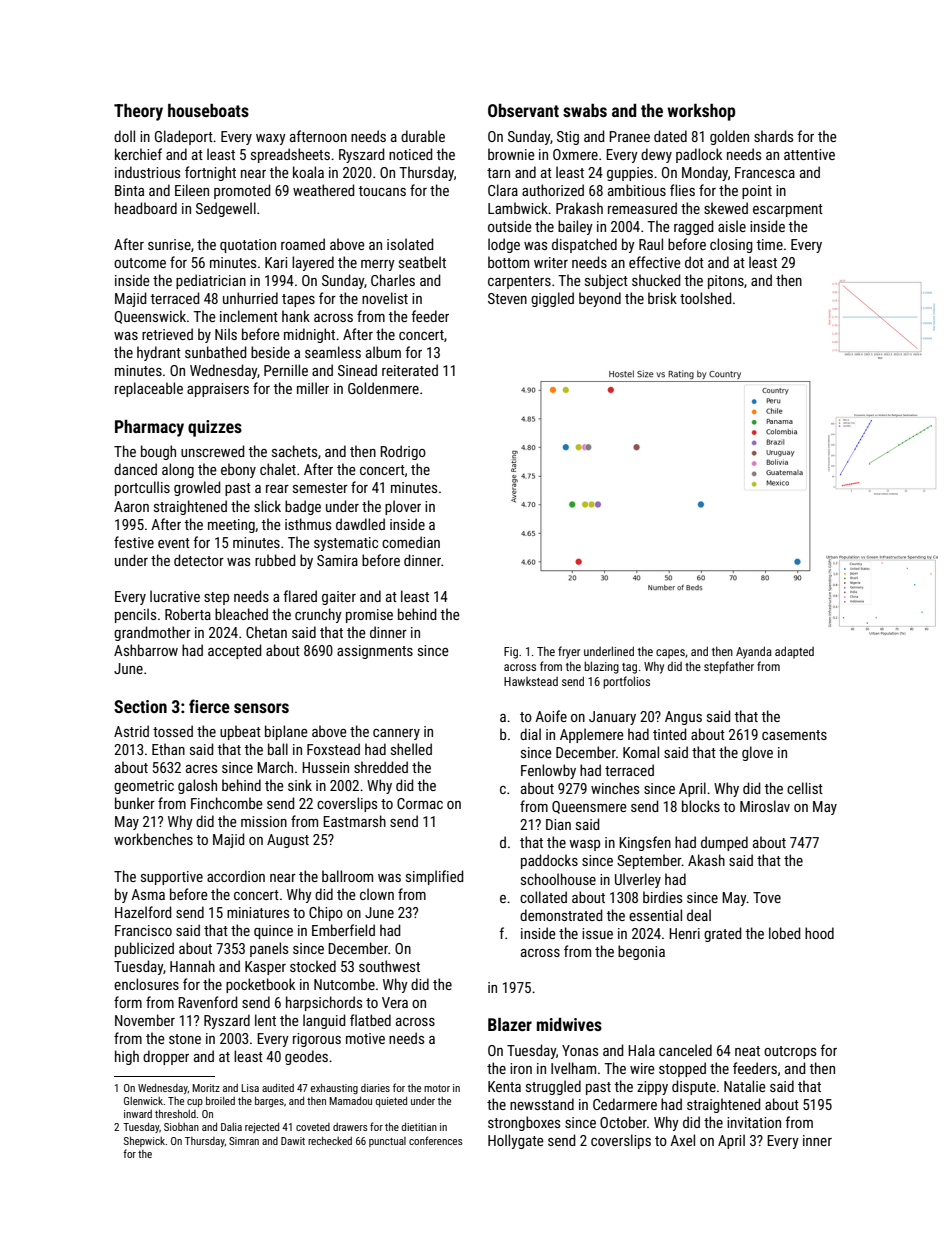 This image has height=1233, width=952. What do you see at coordinates (794, 735) in the image?
I see `casements` at bounding box center [794, 735].
